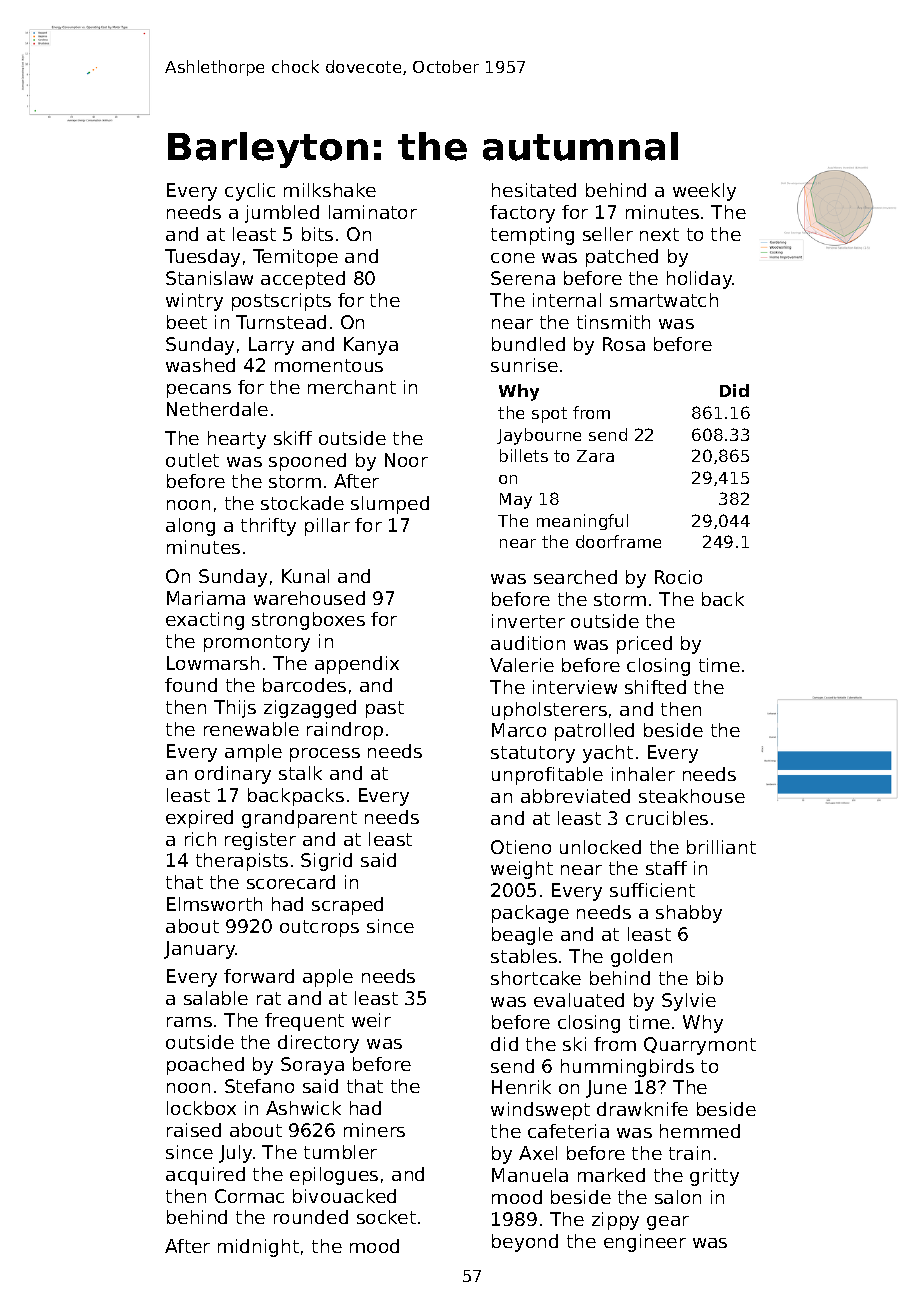 The image size is (924, 1311). I want to click on Serena, so click(523, 278).
